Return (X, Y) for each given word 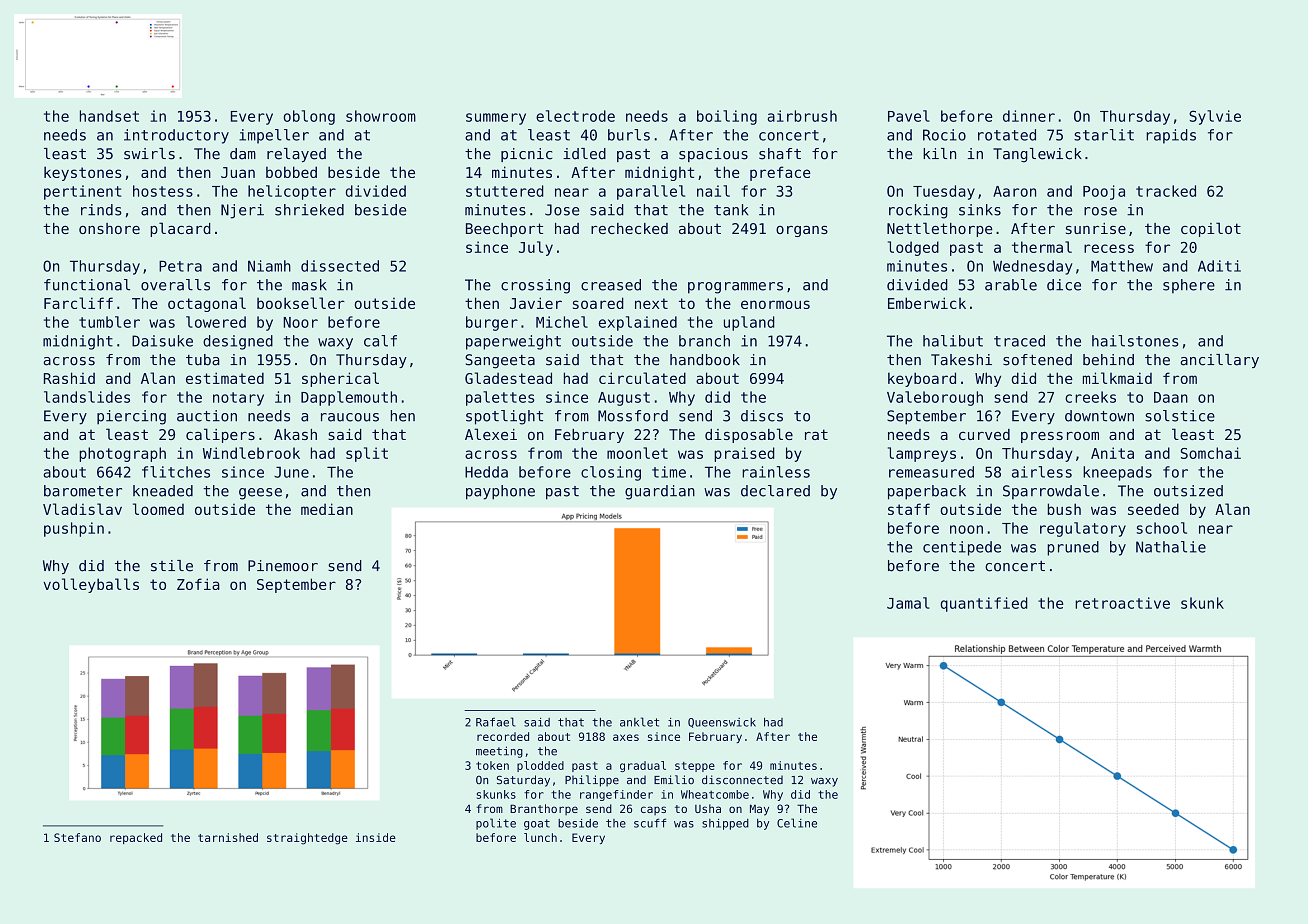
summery (496, 119)
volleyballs (91, 585)
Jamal (908, 603)
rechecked (629, 228)
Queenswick (722, 723)
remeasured (931, 472)
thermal (1042, 247)
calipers (220, 435)
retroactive (1122, 603)
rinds (101, 210)
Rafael (495, 722)
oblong (309, 117)
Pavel (909, 116)
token (492, 765)
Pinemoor (283, 566)
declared (775, 491)
